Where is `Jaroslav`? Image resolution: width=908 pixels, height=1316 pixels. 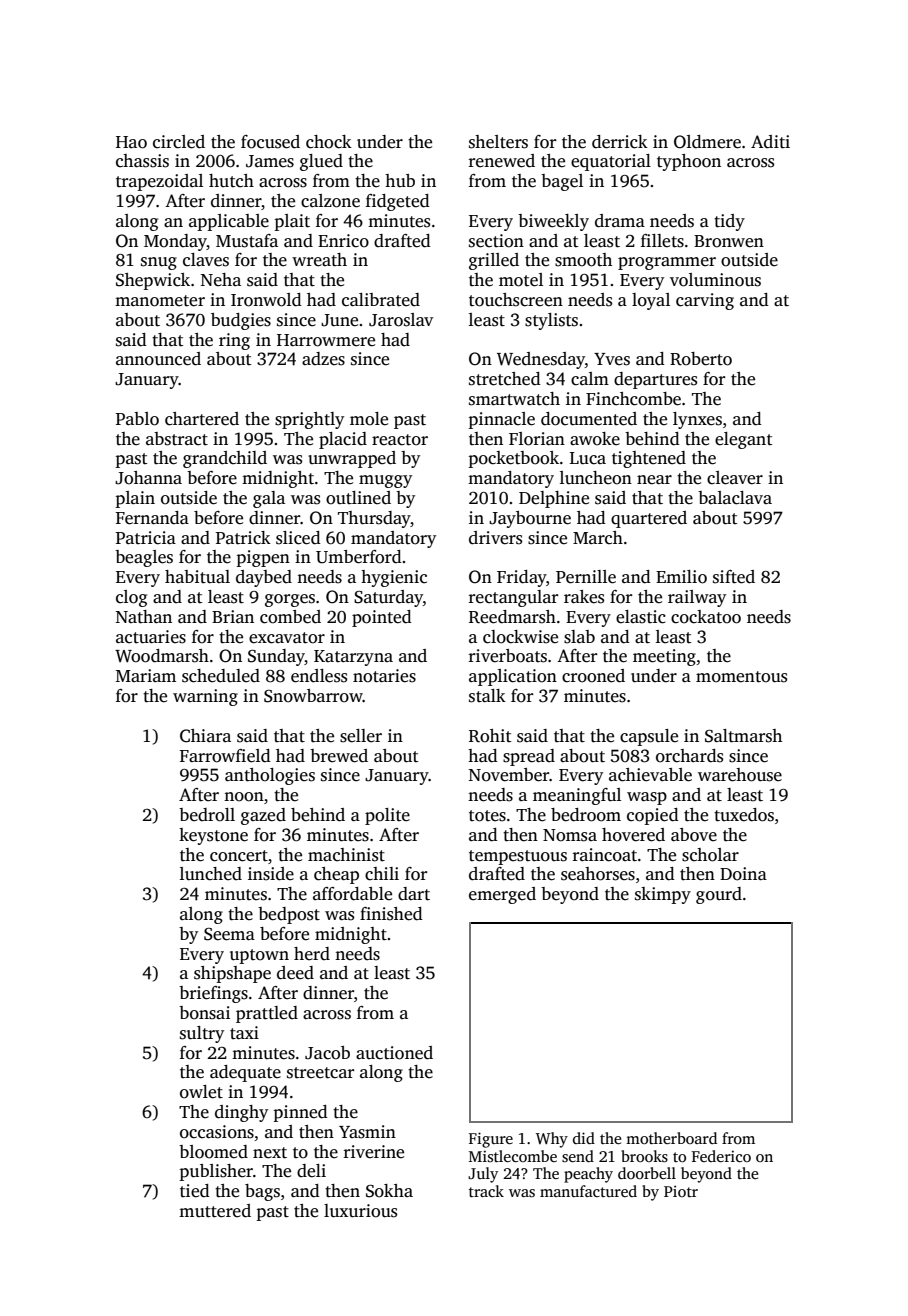
Jaroslav is located at coordinates (401, 320).
